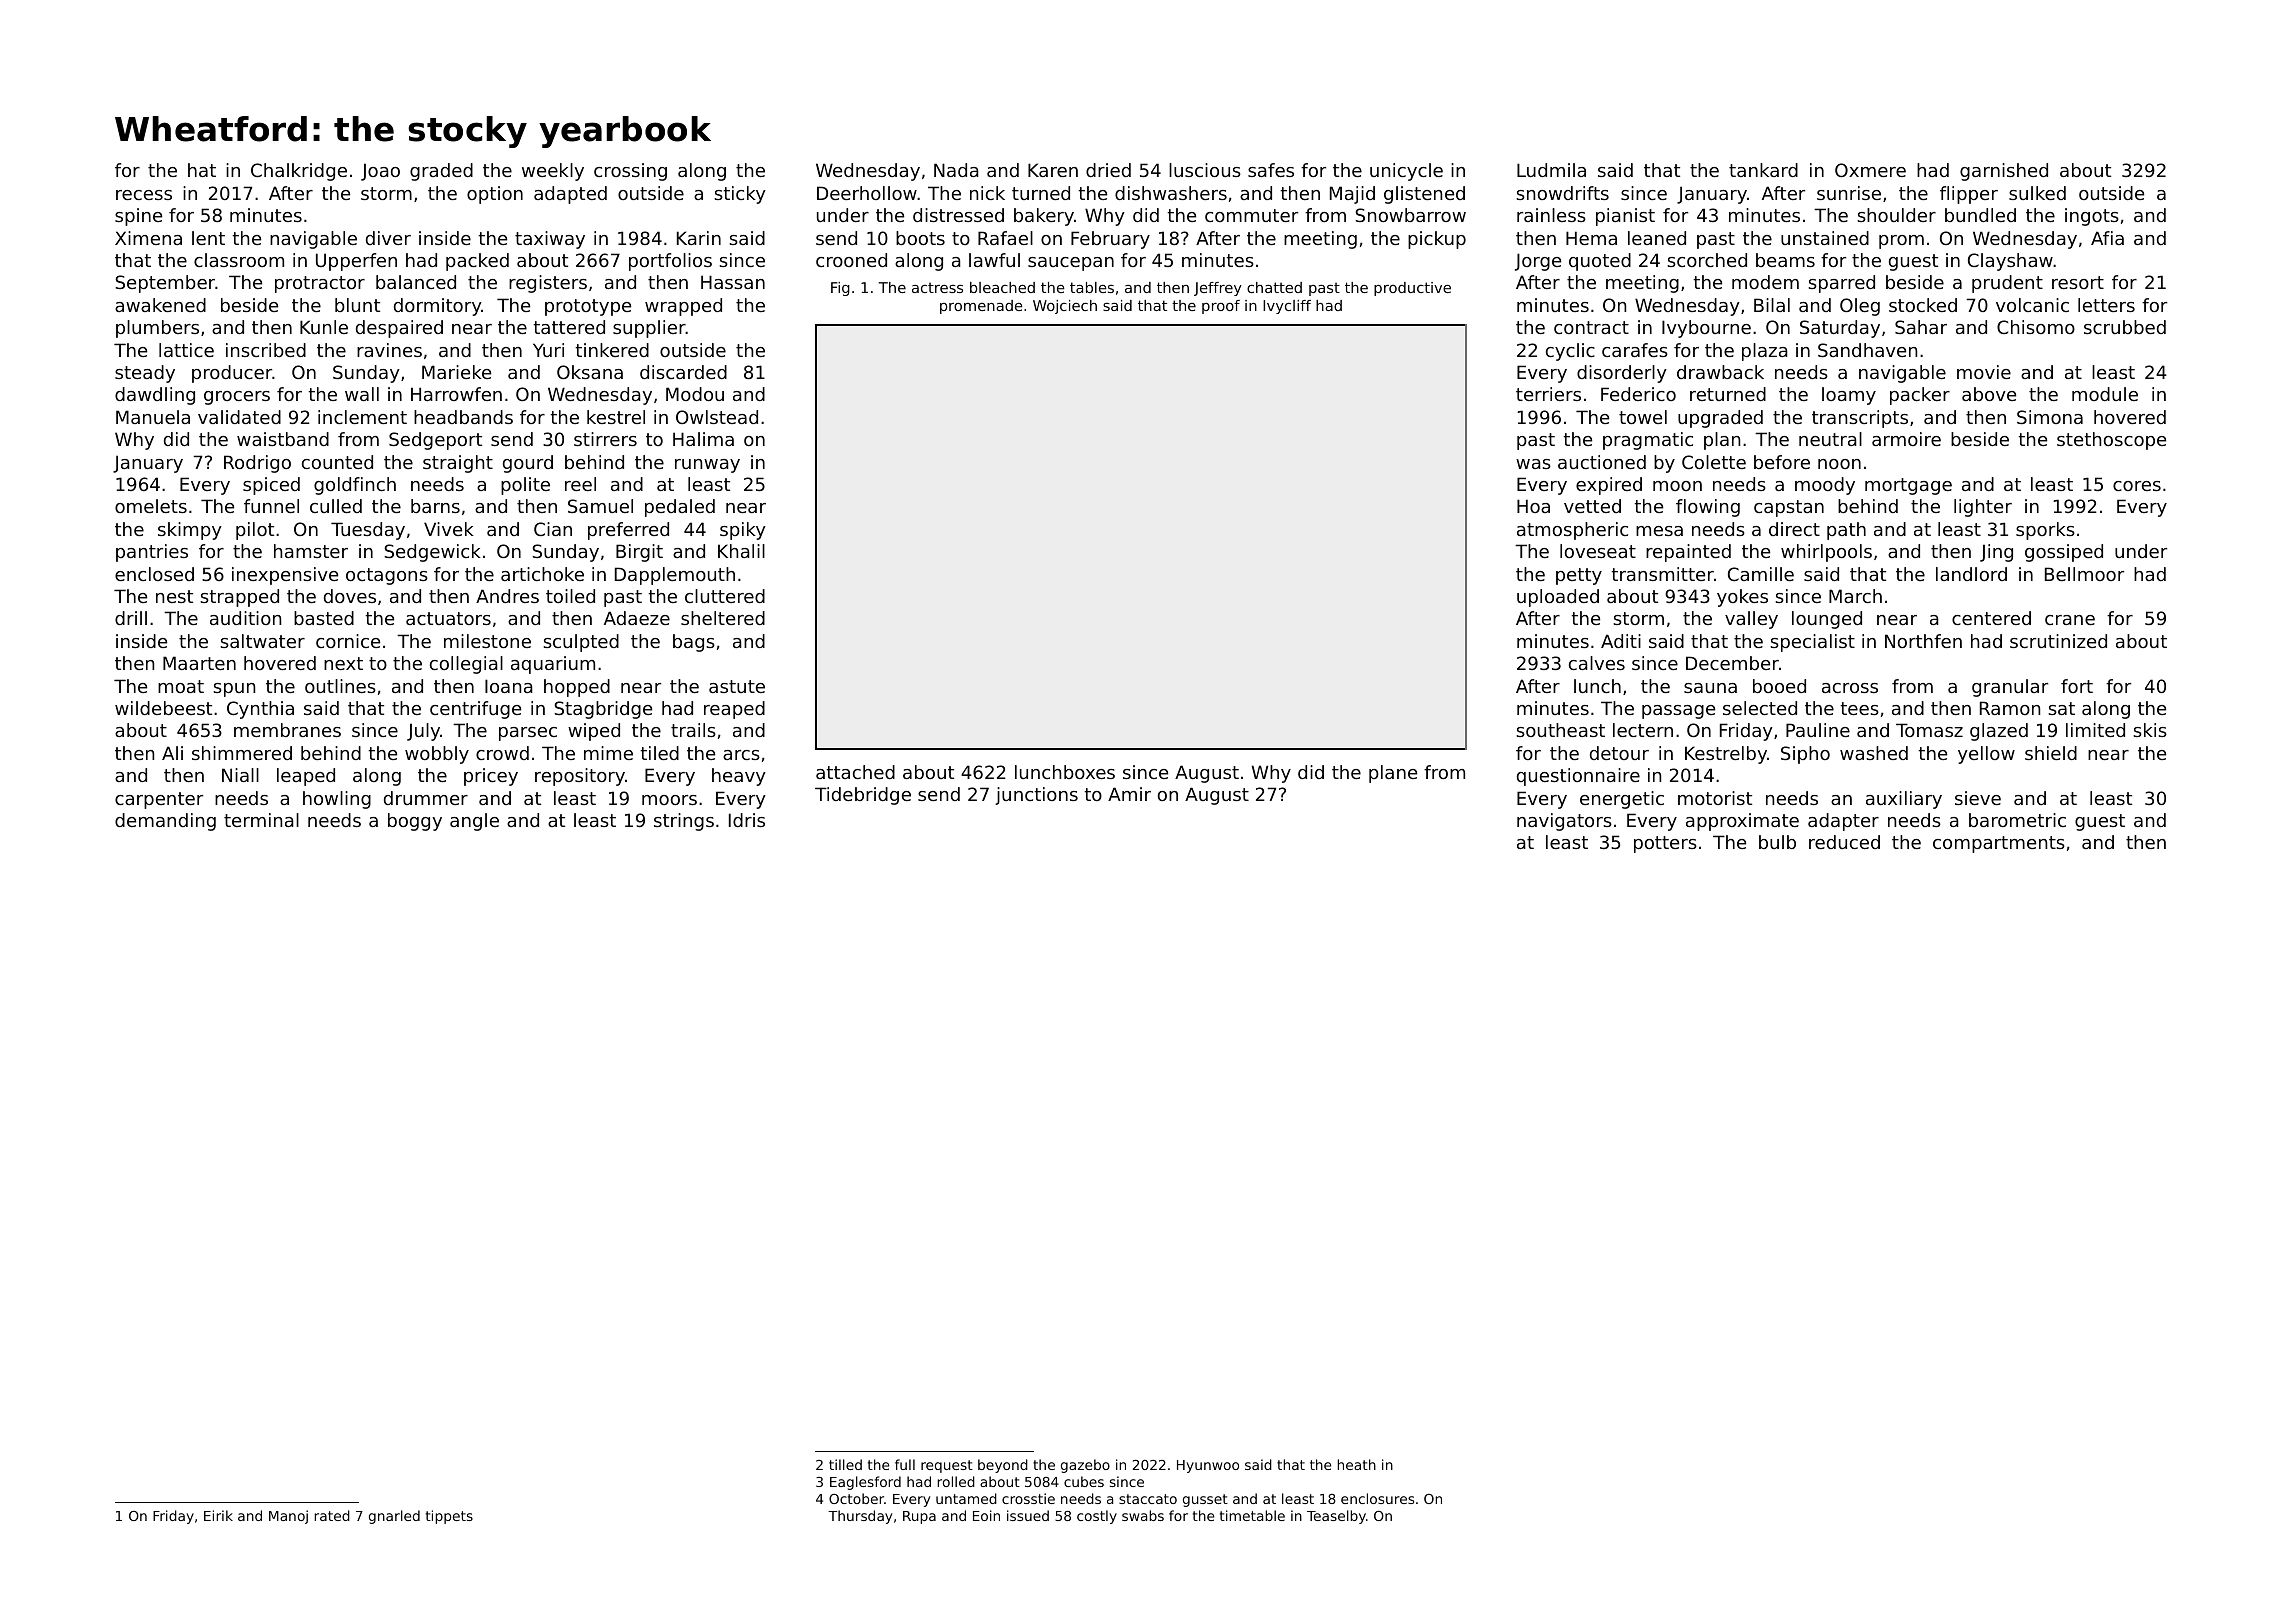 This page has width=2282, height=1614. What do you see at coordinates (1356, 1464) in the page?
I see `heath` at bounding box center [1356, 1464].
